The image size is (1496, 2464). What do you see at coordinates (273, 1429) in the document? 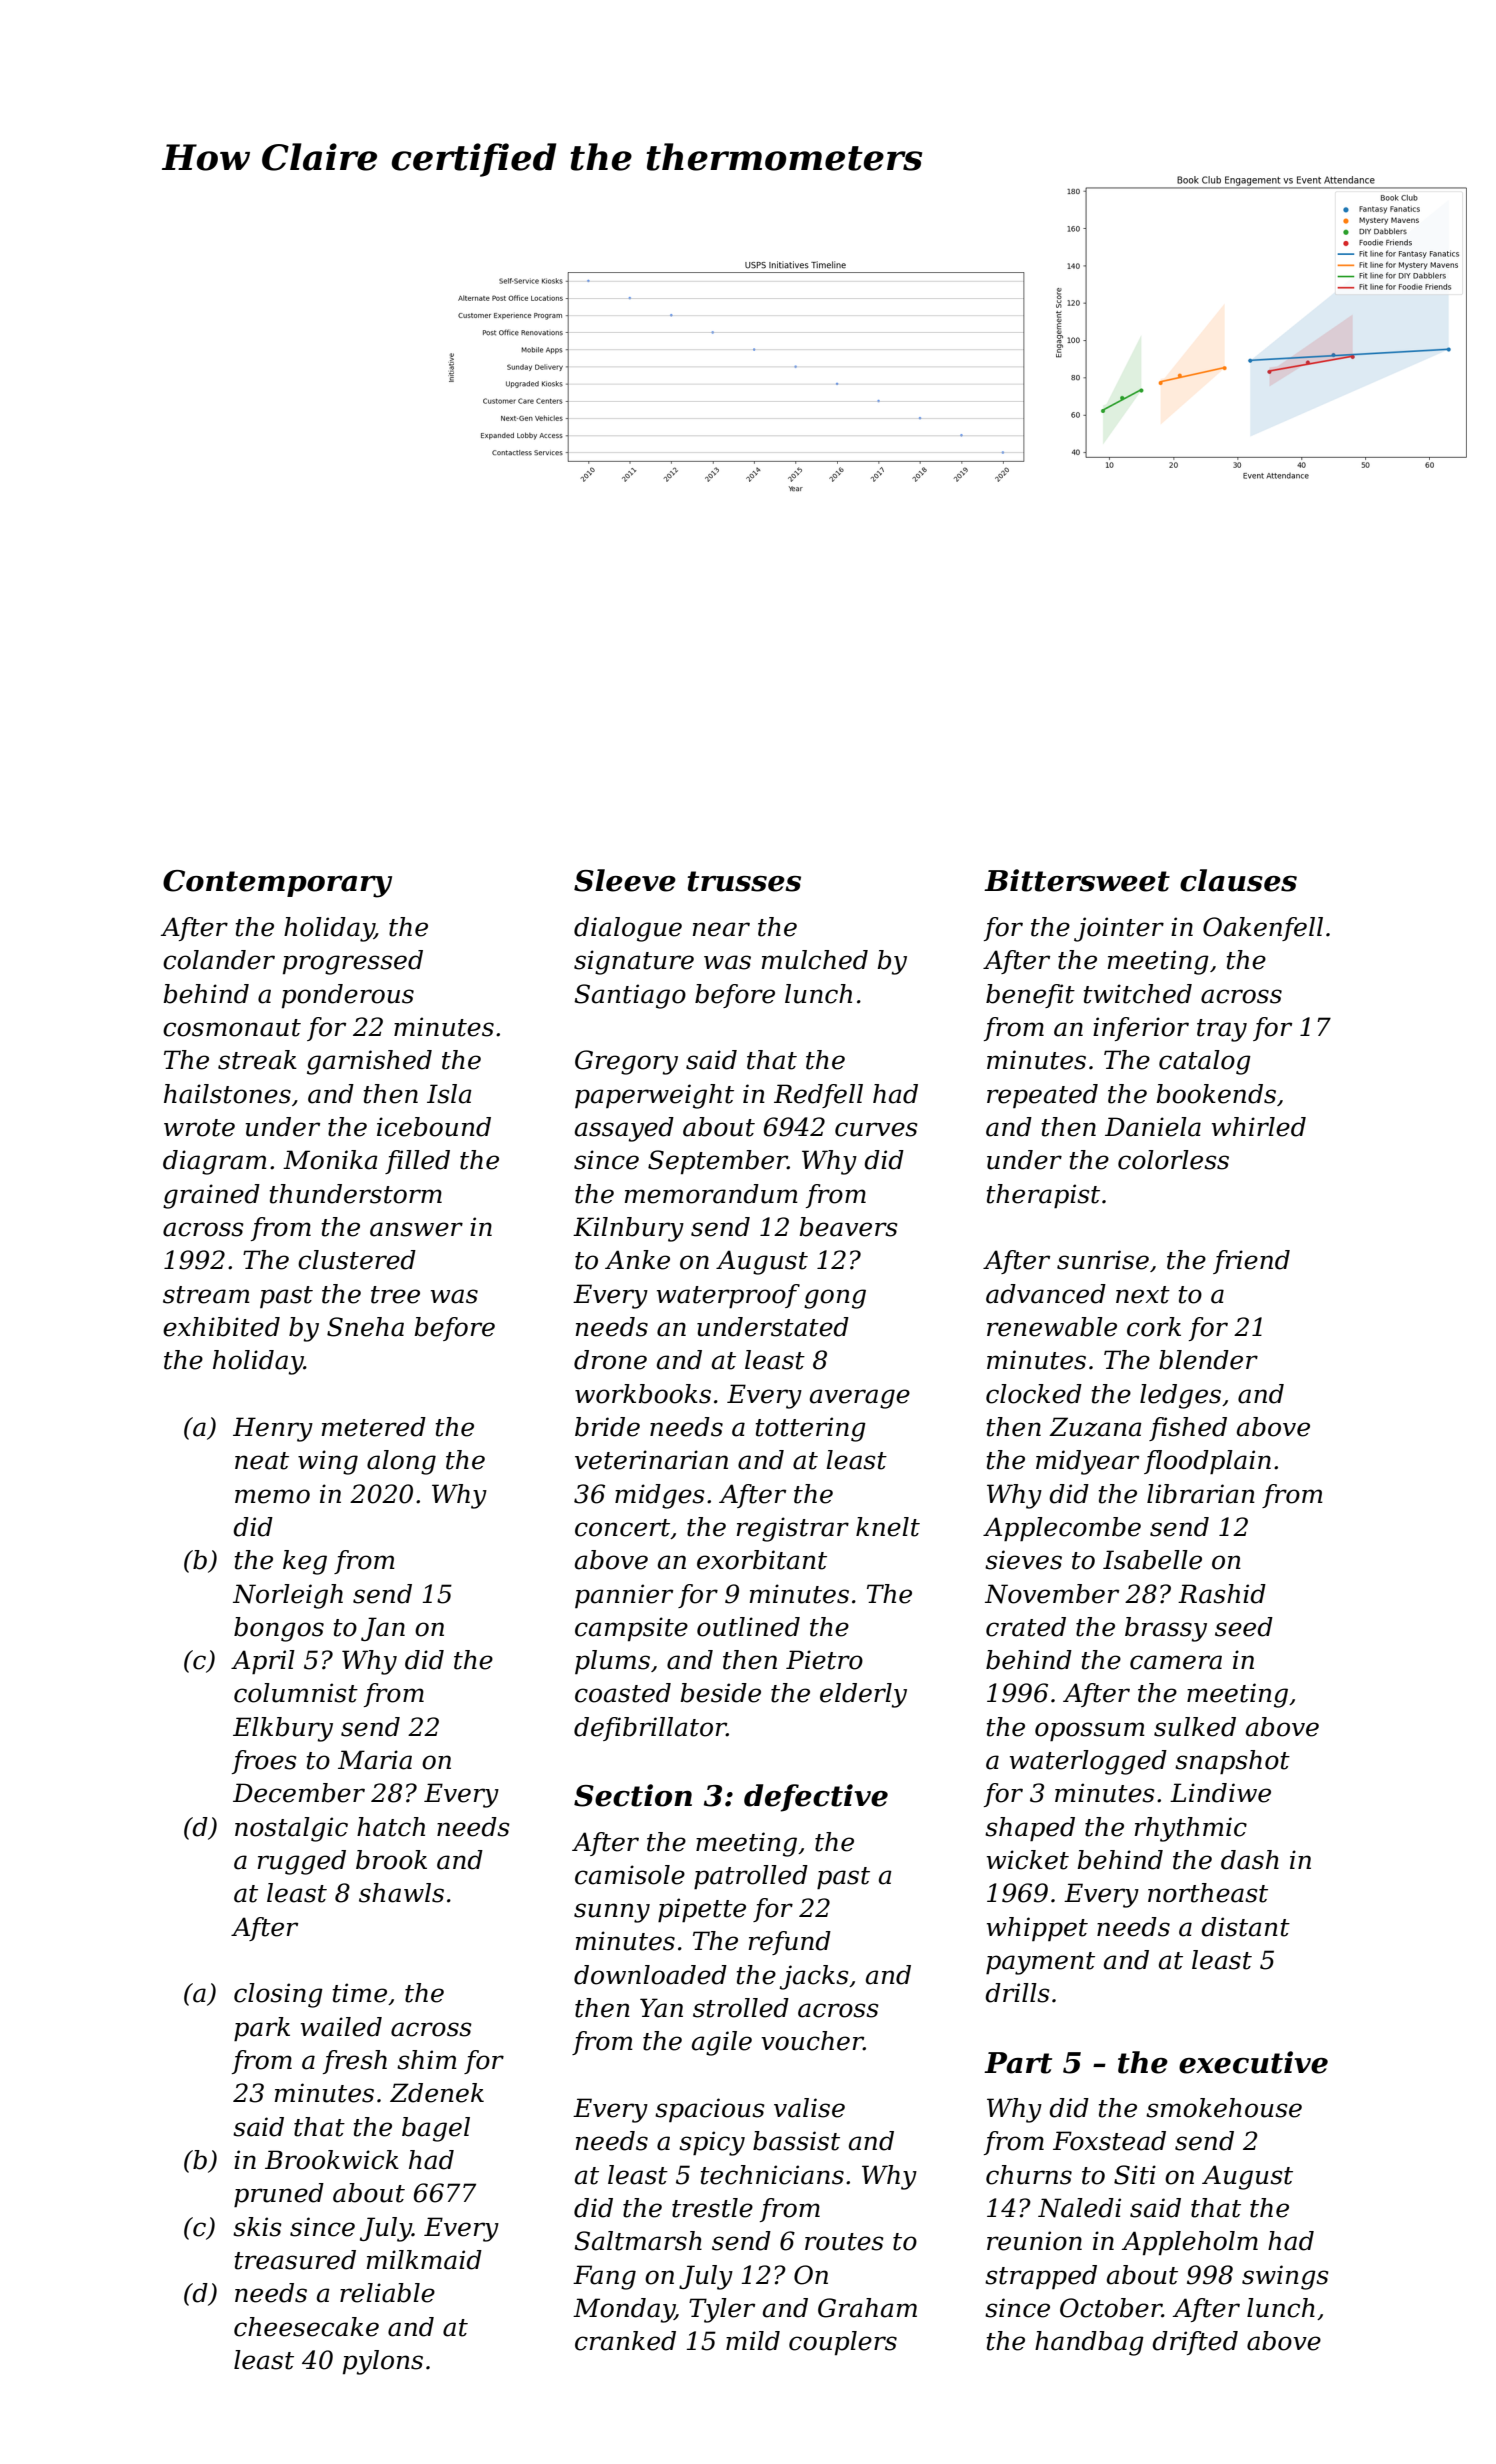
I see `Henry` at bounding box center [273, 1429].
